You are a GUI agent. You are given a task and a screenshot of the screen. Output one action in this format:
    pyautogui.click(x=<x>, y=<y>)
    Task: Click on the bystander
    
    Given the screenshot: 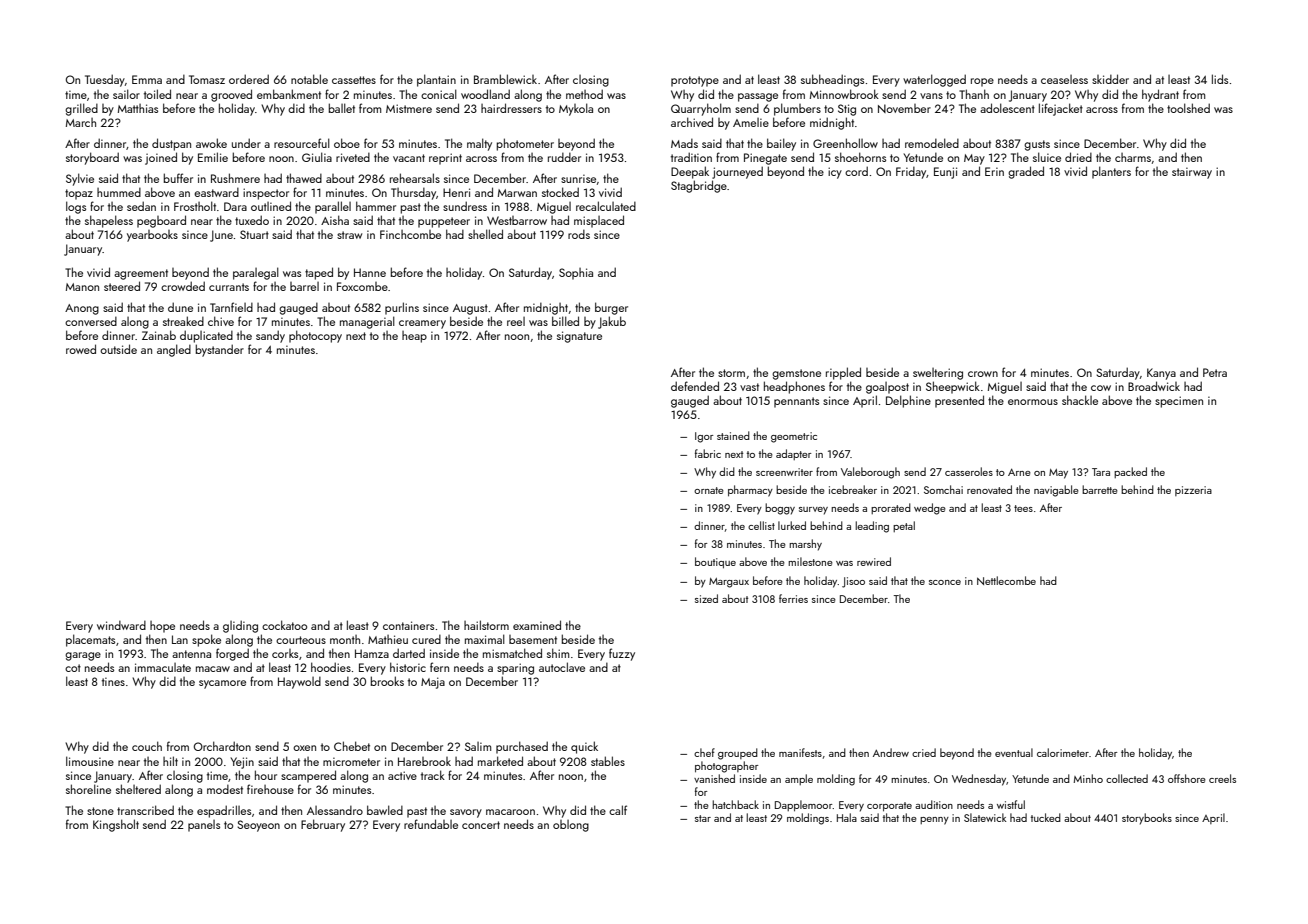 What is the action you would take?
    pyautogui.click(x=220, y=350)
